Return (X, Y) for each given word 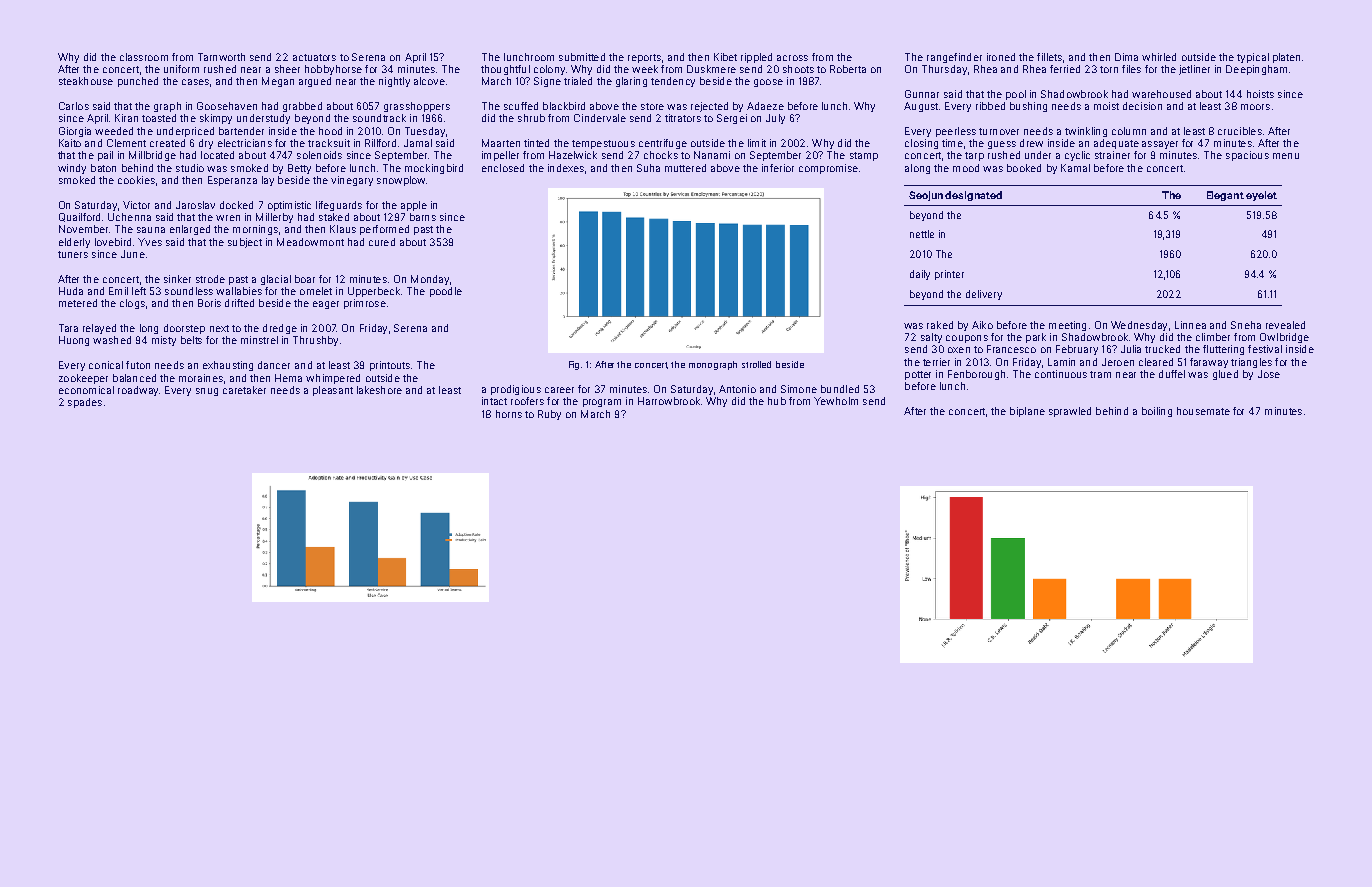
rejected (709, 107)
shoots (798, 69)
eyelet (1261, 196)
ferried (1065, 69)
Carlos (74, 106)
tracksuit (329, 143)
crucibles (1240, 131)
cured (382, 242)
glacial (276, 280)
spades (85, 403)
